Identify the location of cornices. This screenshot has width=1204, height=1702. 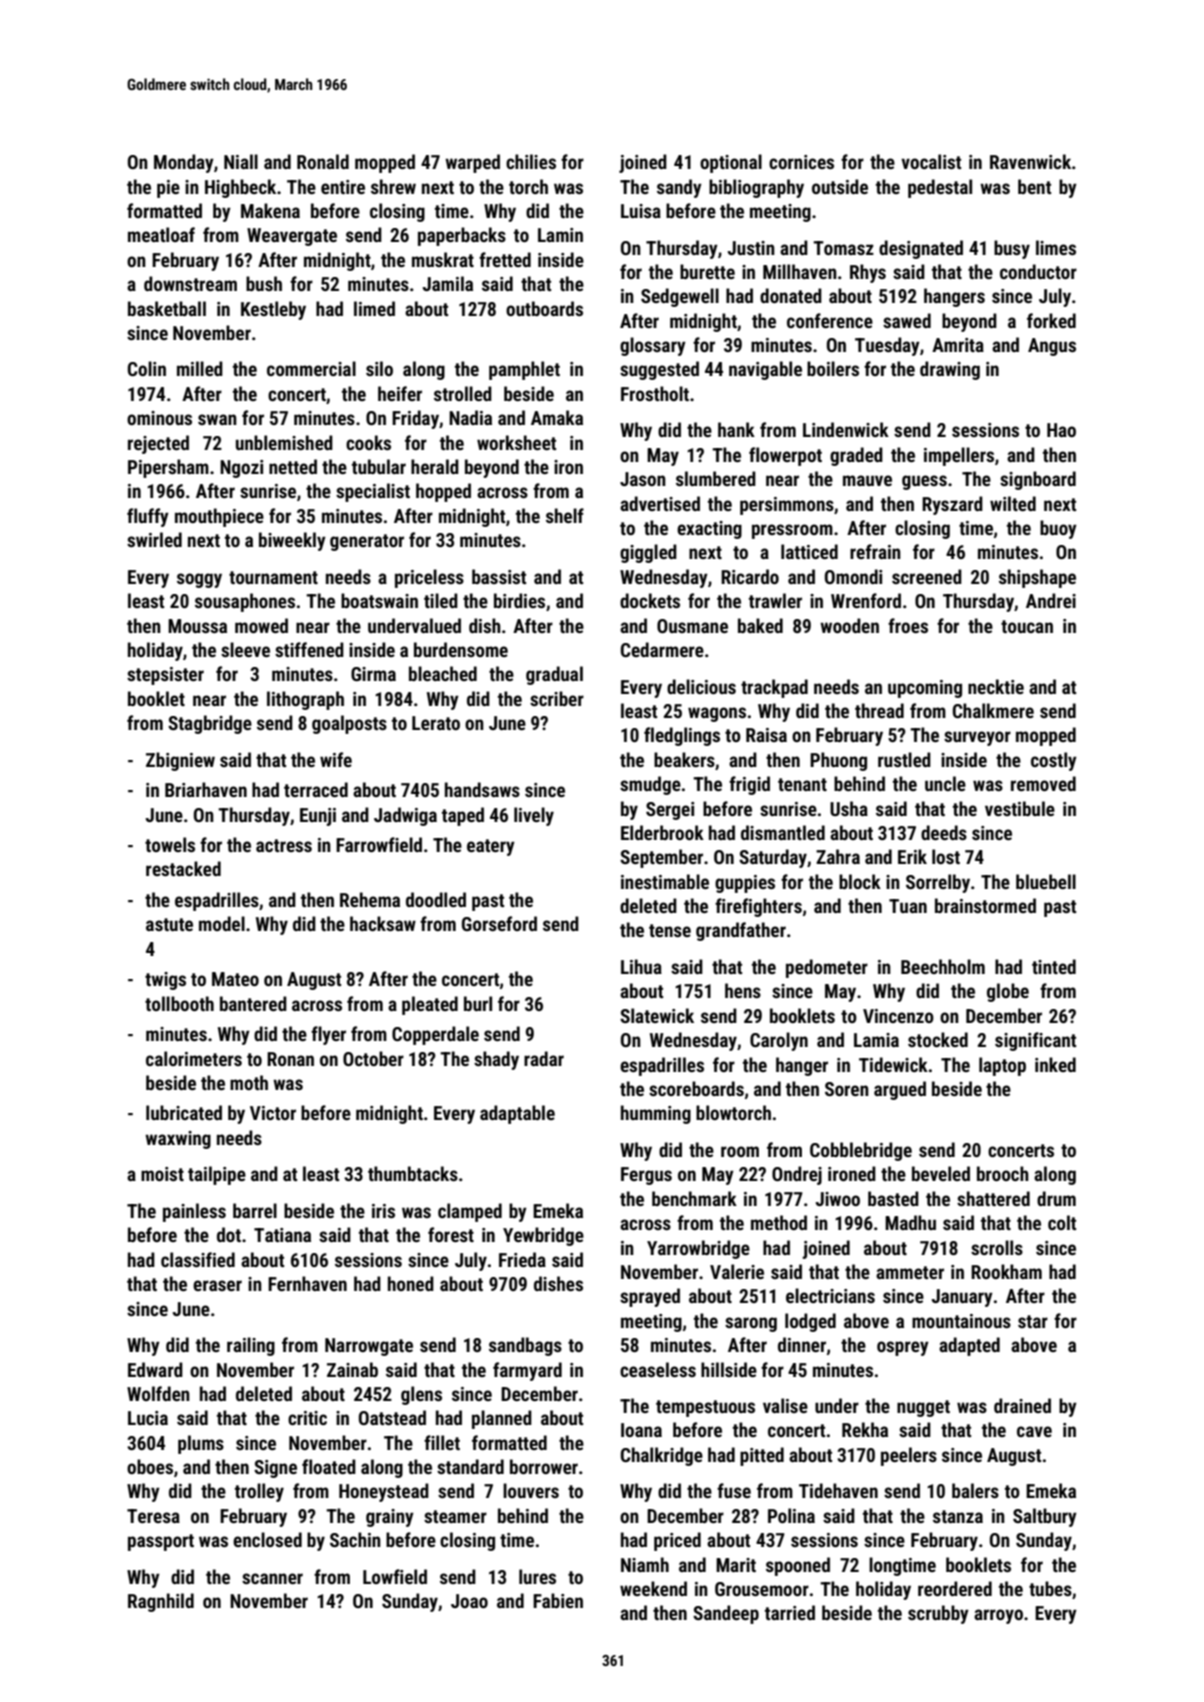
(801, 162).
